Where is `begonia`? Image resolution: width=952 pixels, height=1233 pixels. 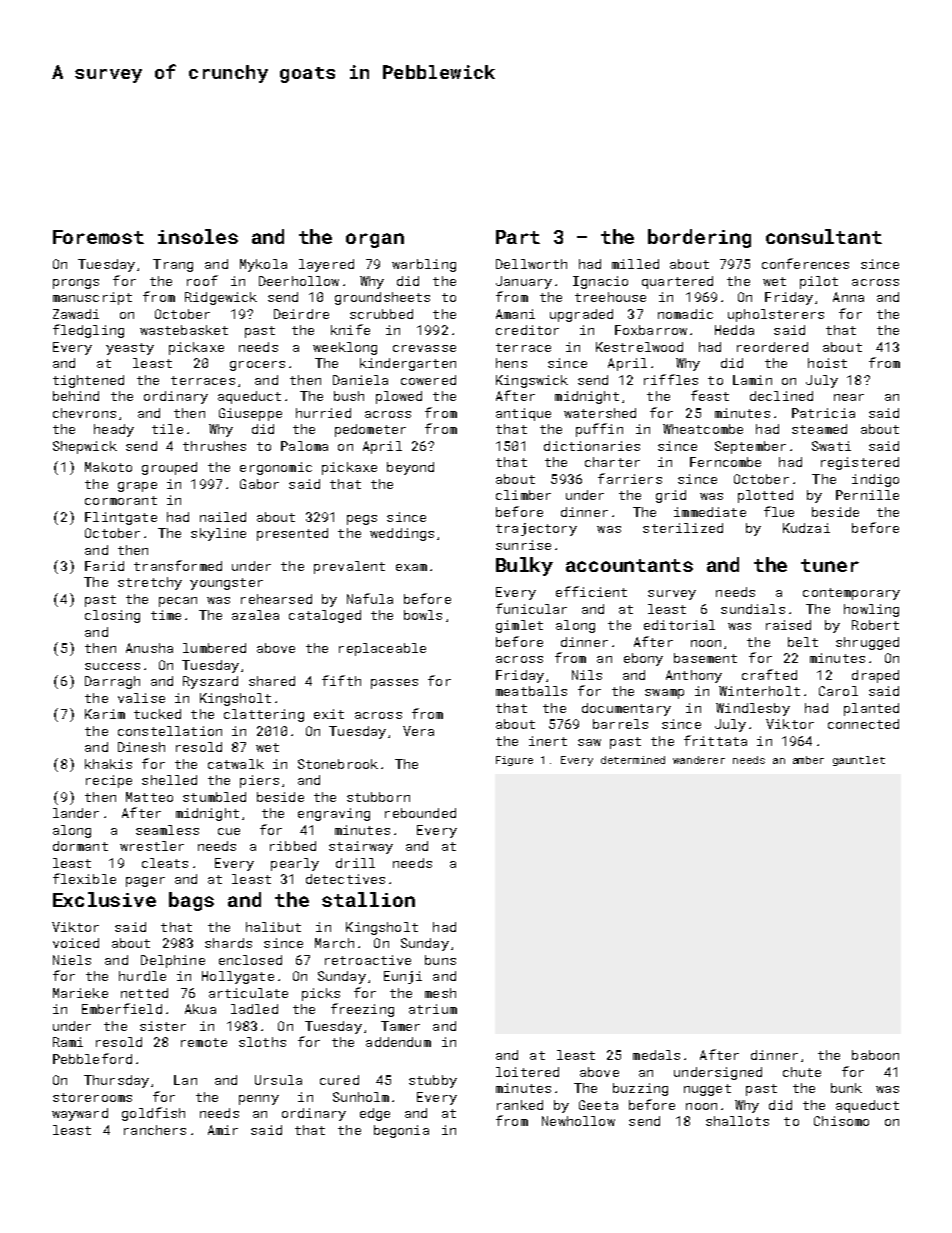
begonia is located at coordinates (401, 1131).
